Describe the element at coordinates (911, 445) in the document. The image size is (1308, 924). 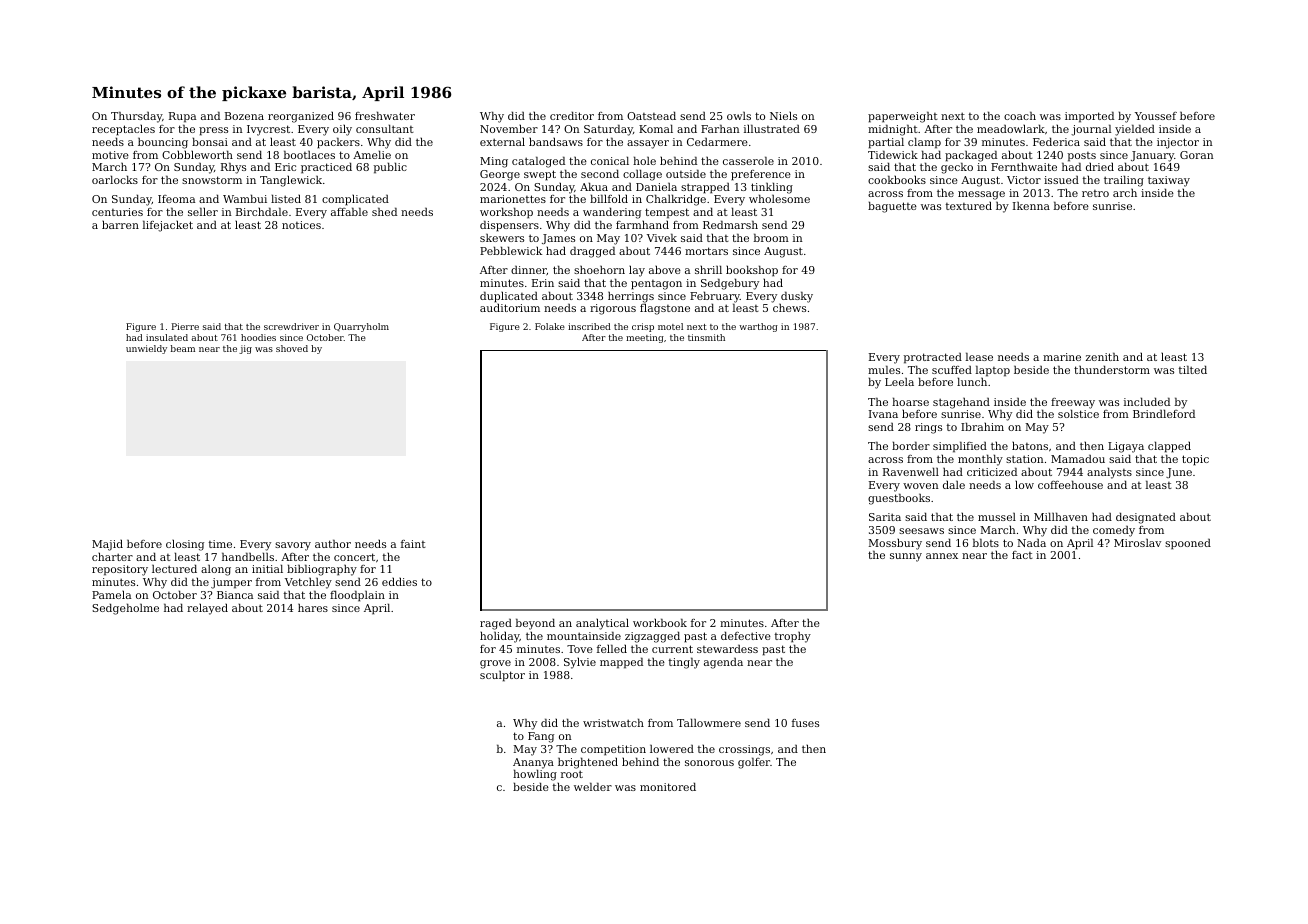
I see `border` at that location.
